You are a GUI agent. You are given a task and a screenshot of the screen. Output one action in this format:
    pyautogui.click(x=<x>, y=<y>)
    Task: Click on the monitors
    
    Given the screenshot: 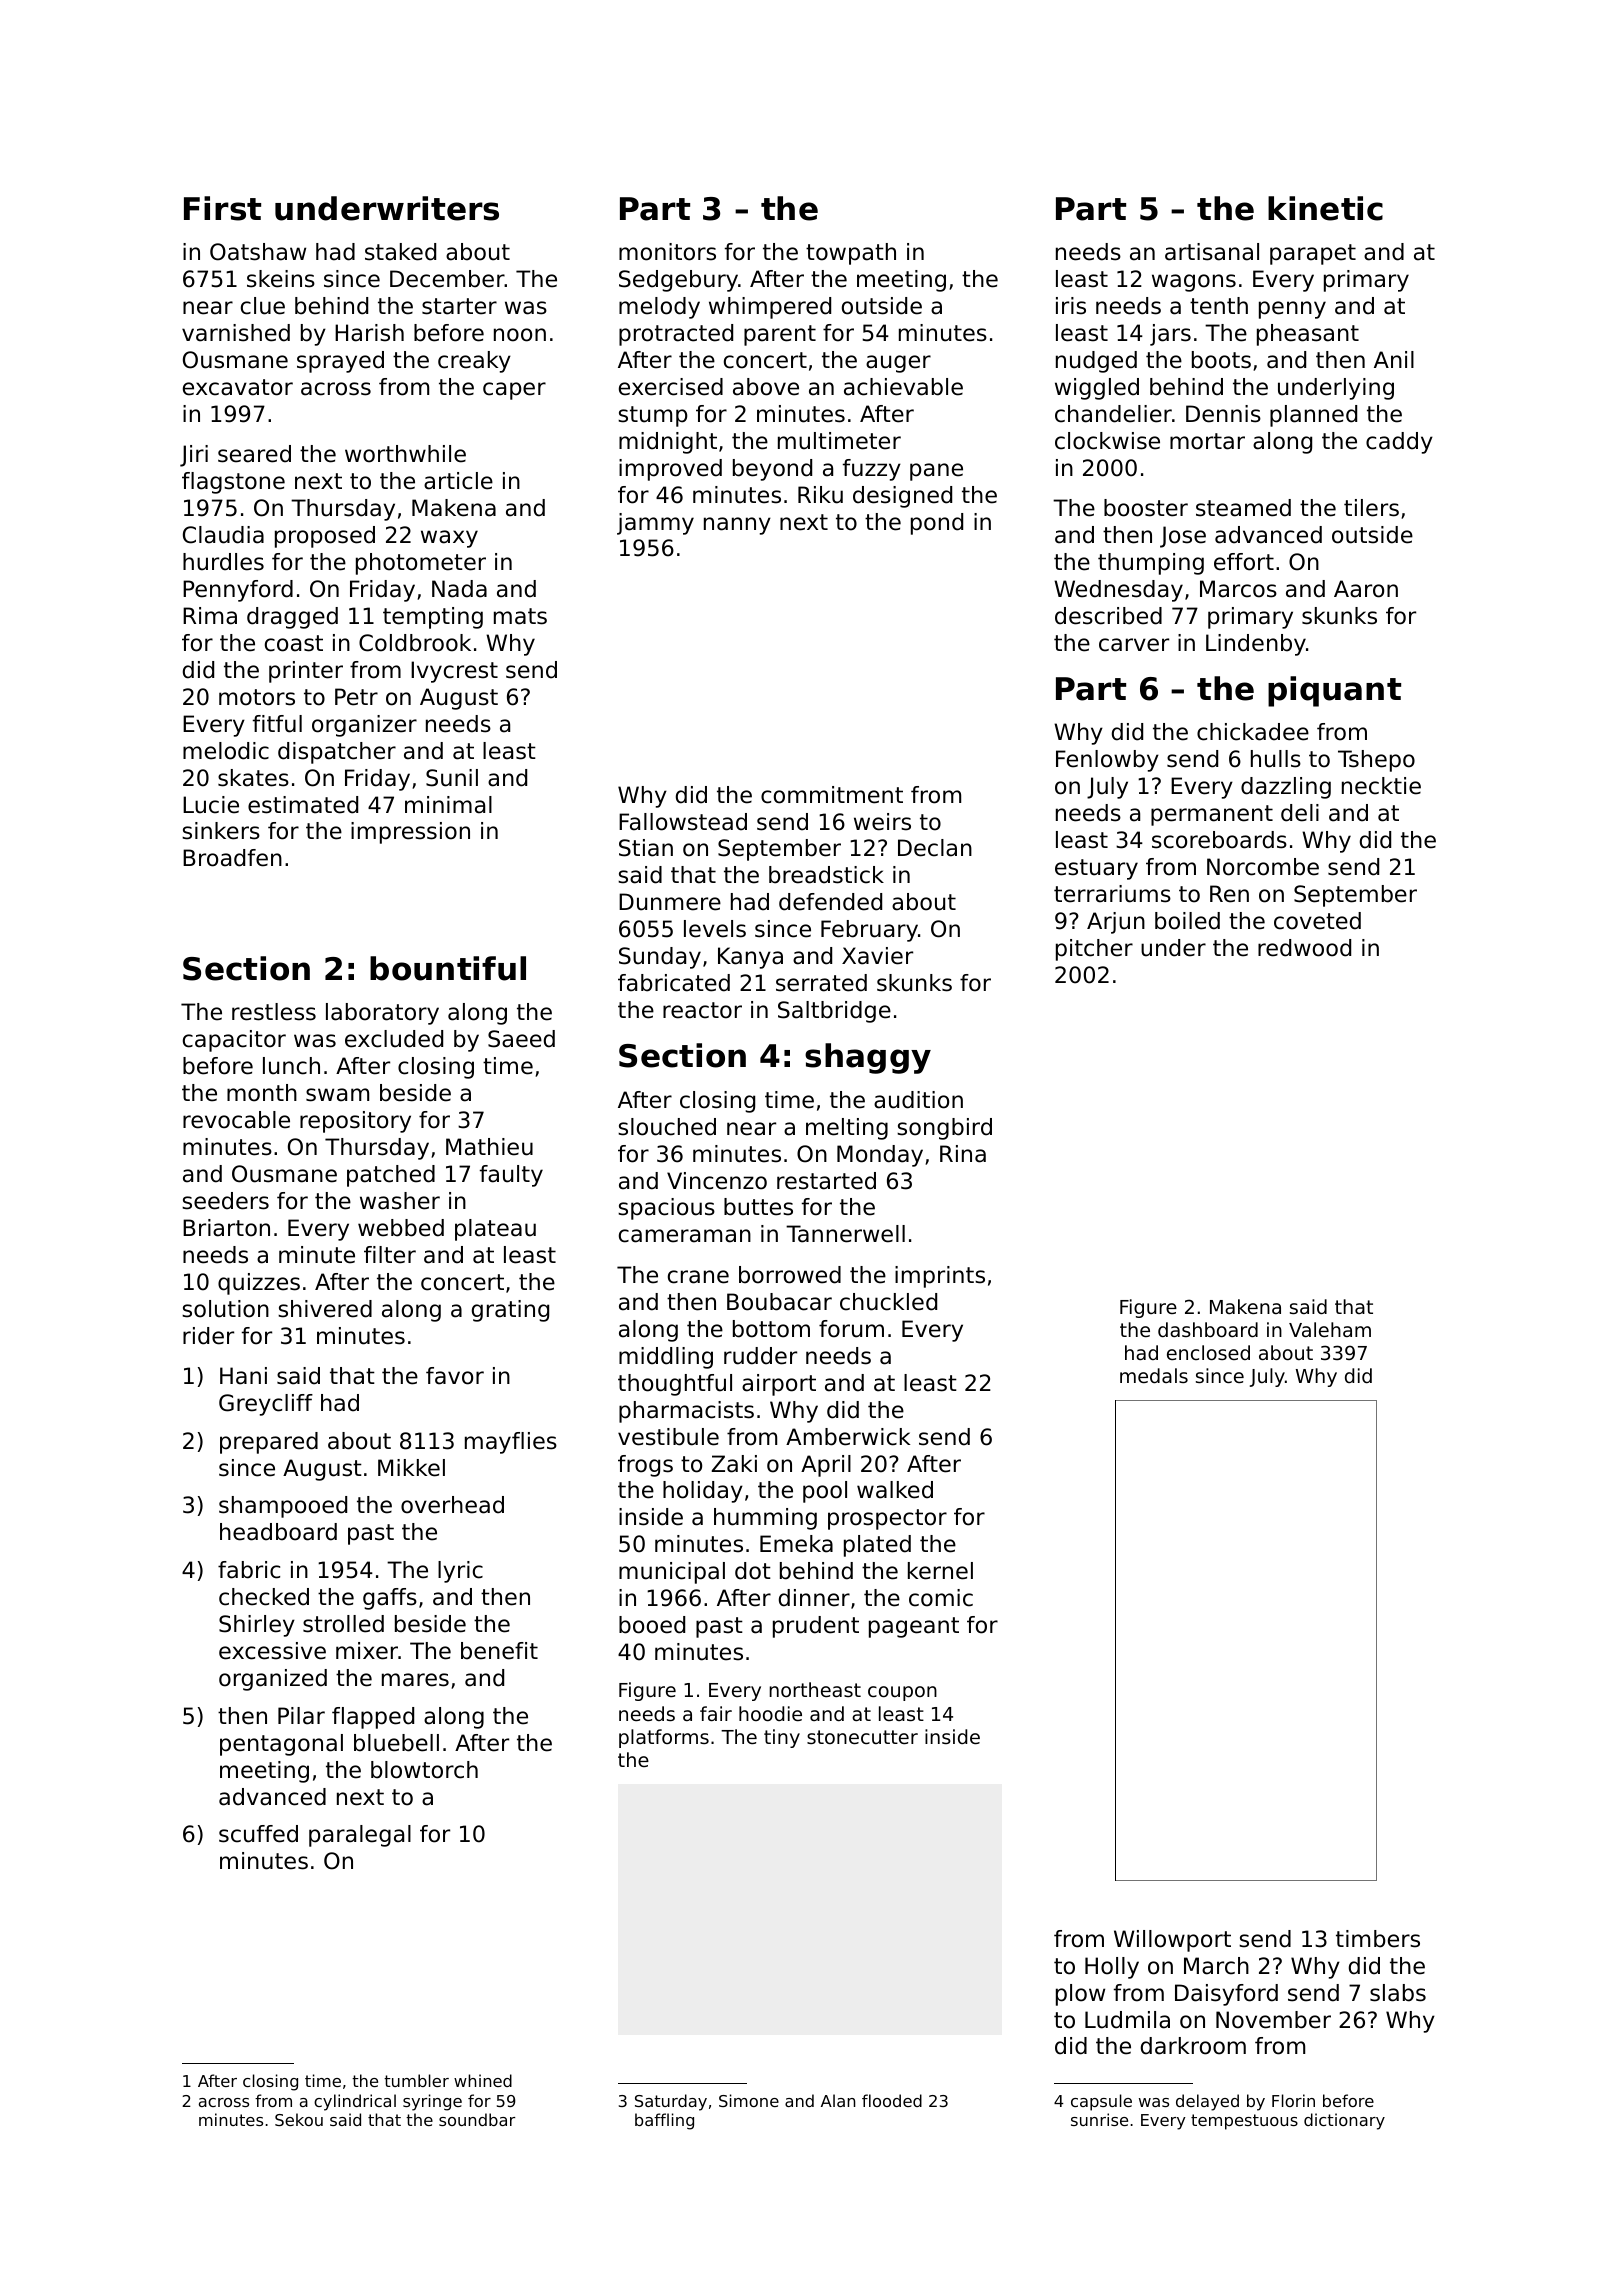 What is the action you would take?
    pyautogui.click(x=667, y=252)
